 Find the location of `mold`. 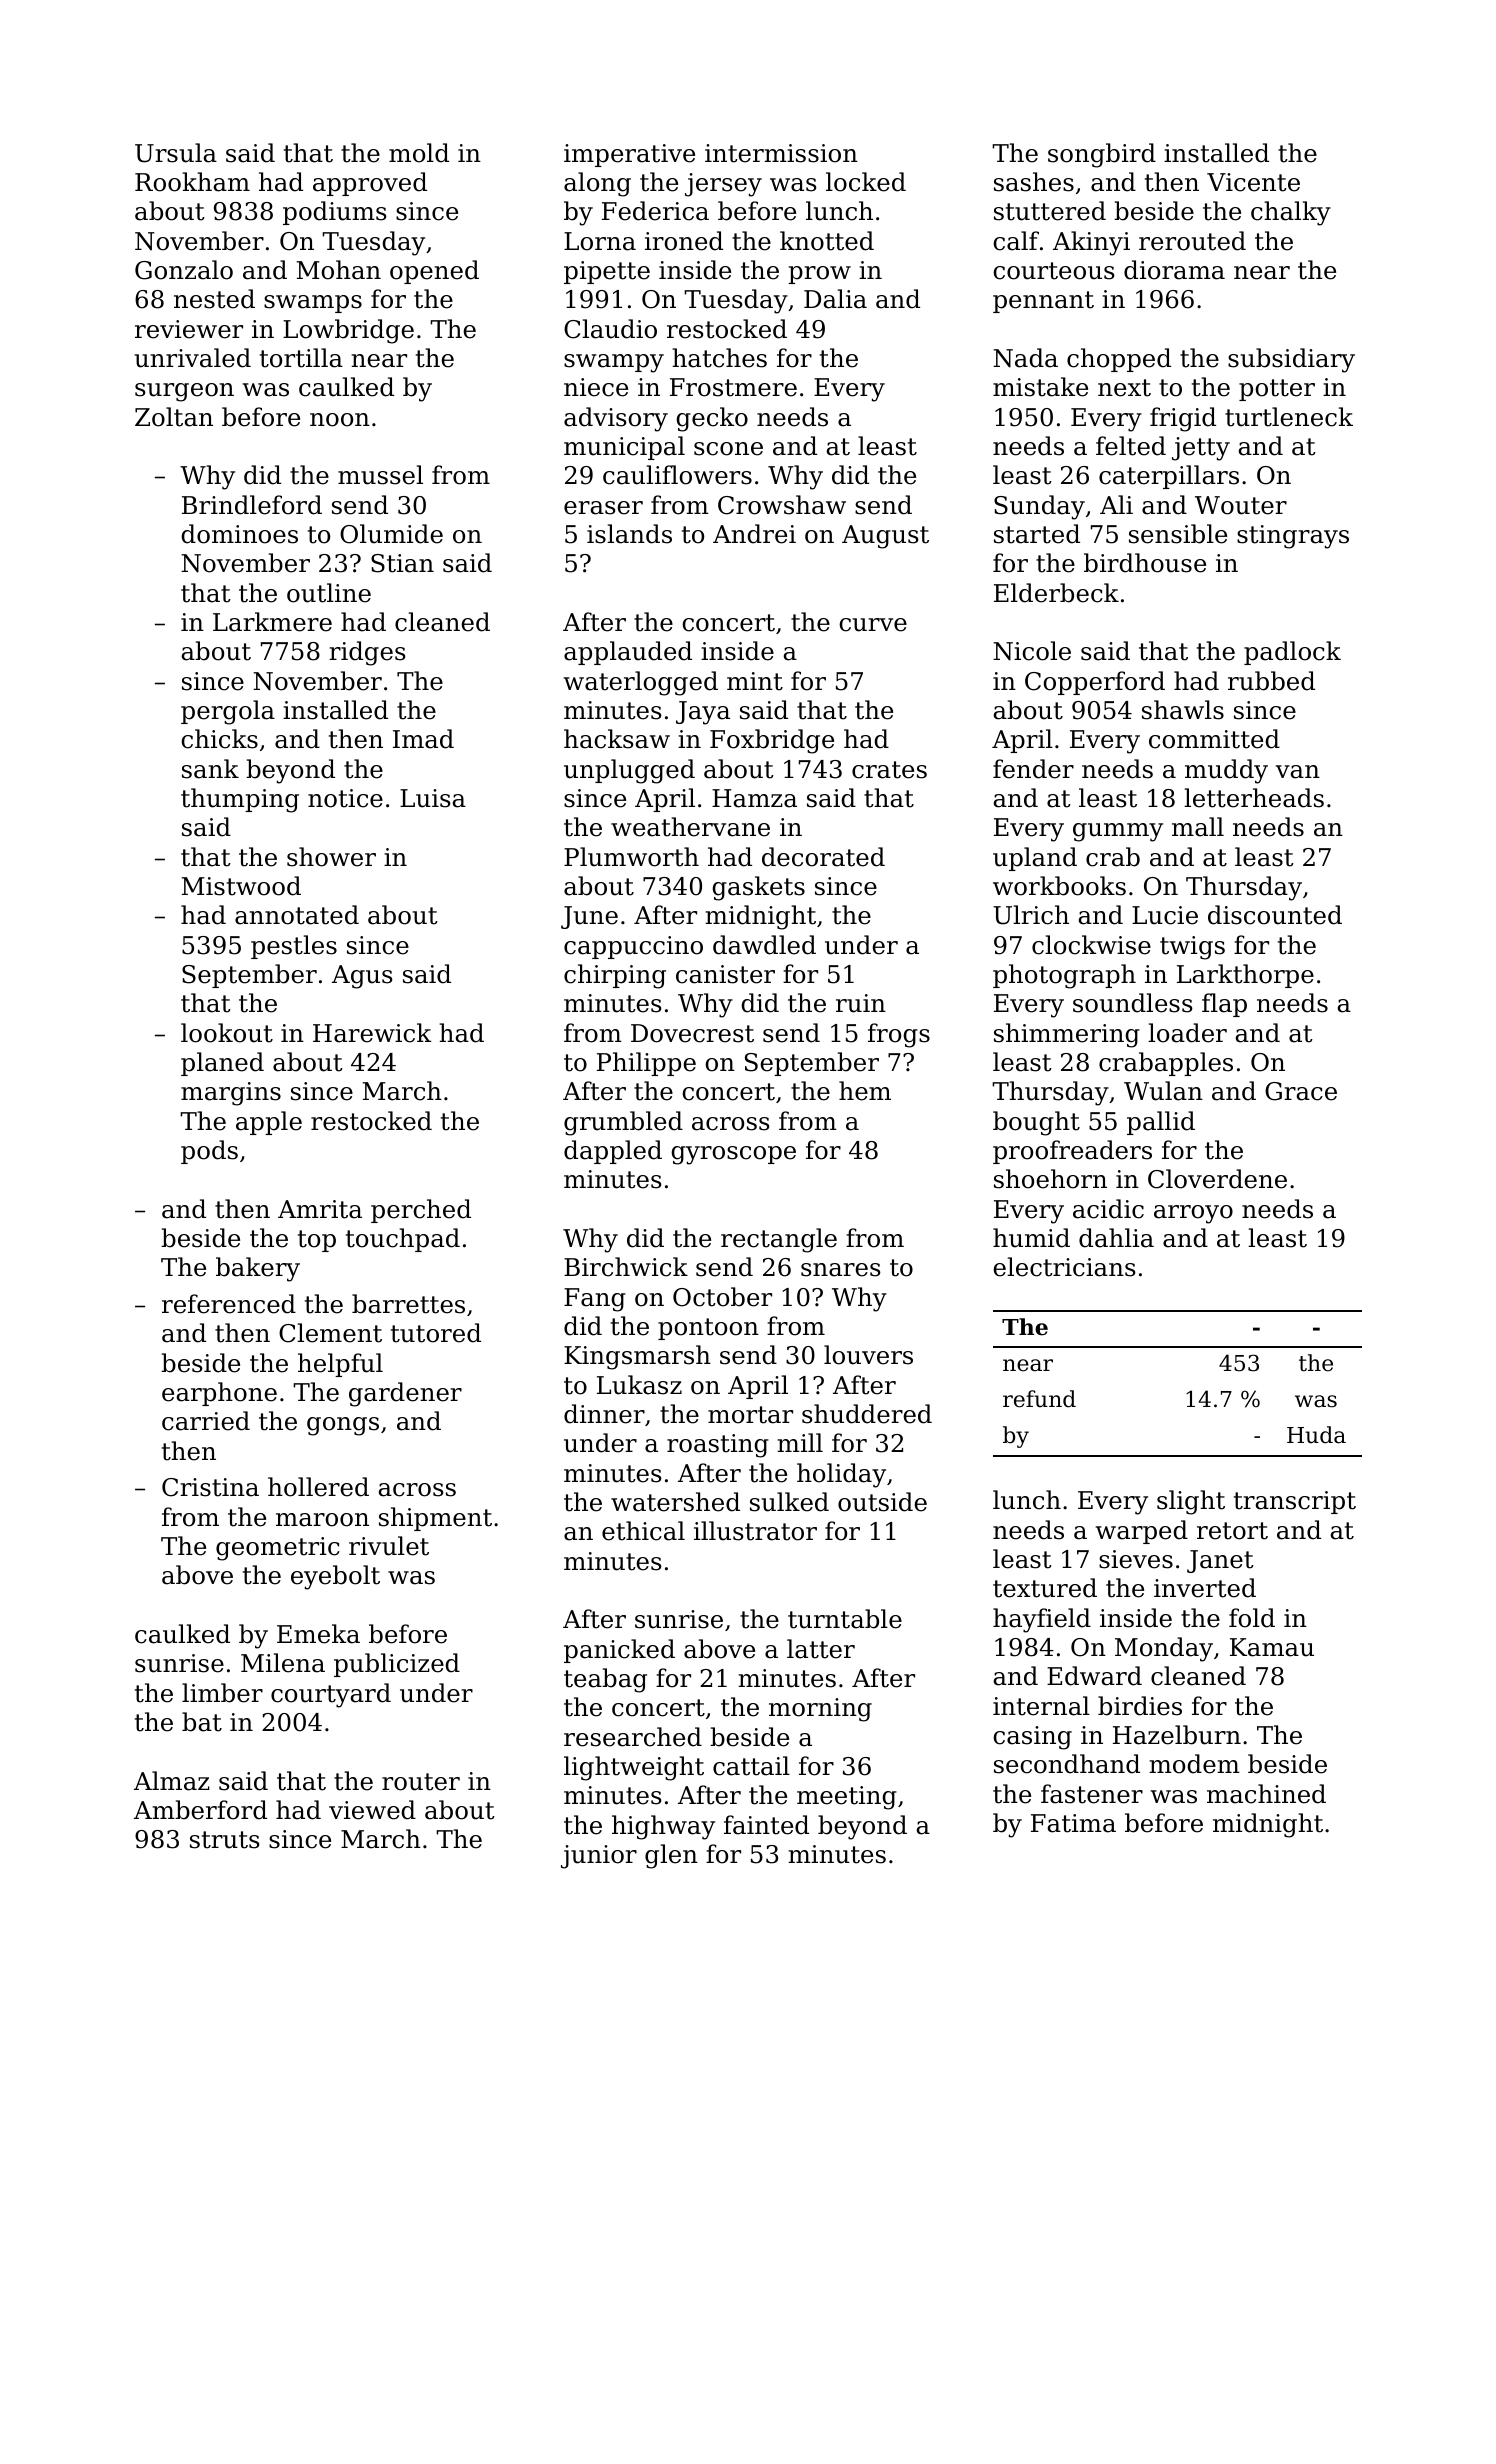

mold is located at coordinates (419, 153).
